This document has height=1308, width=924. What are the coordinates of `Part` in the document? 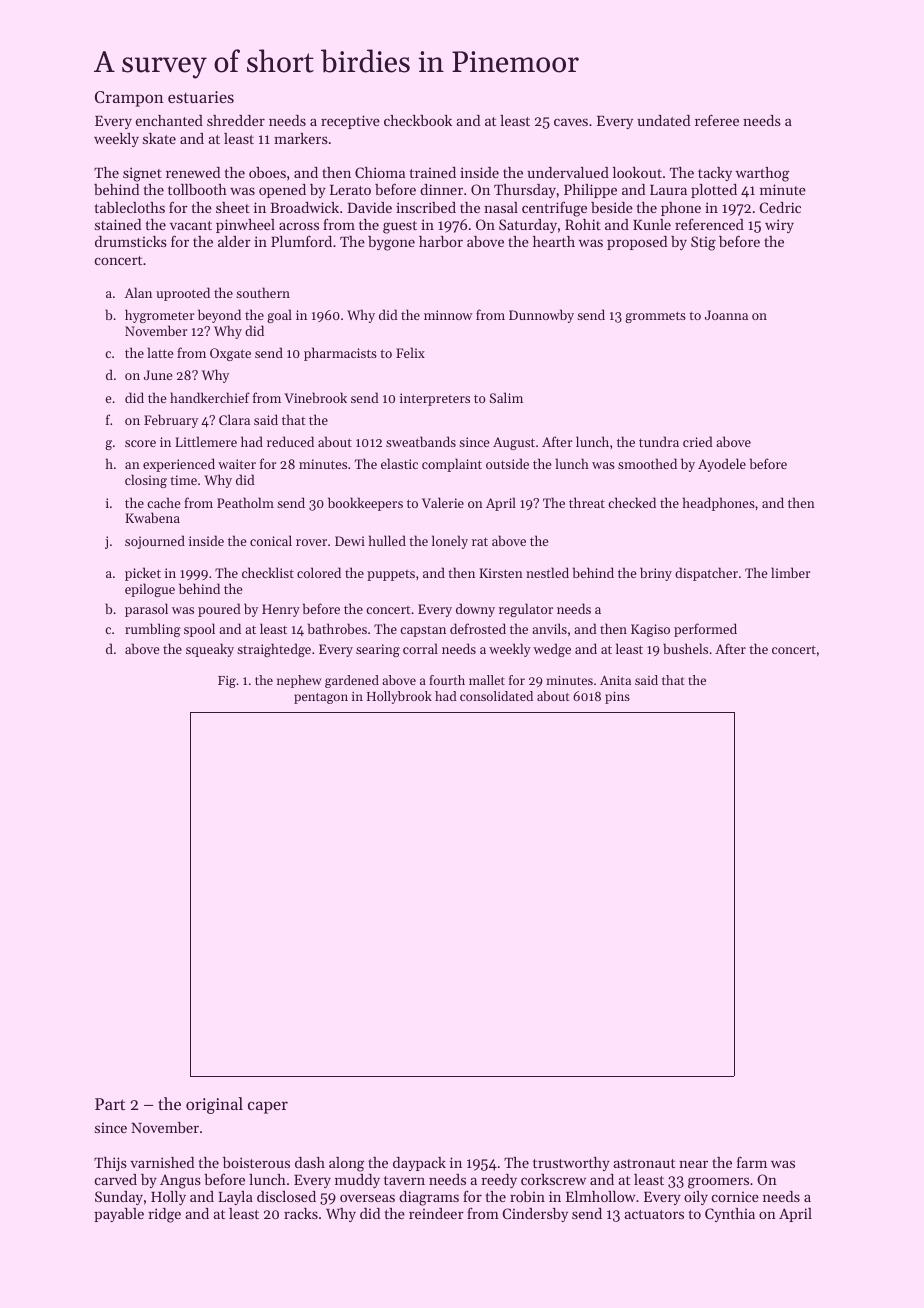 It's located at (110, 1104).
